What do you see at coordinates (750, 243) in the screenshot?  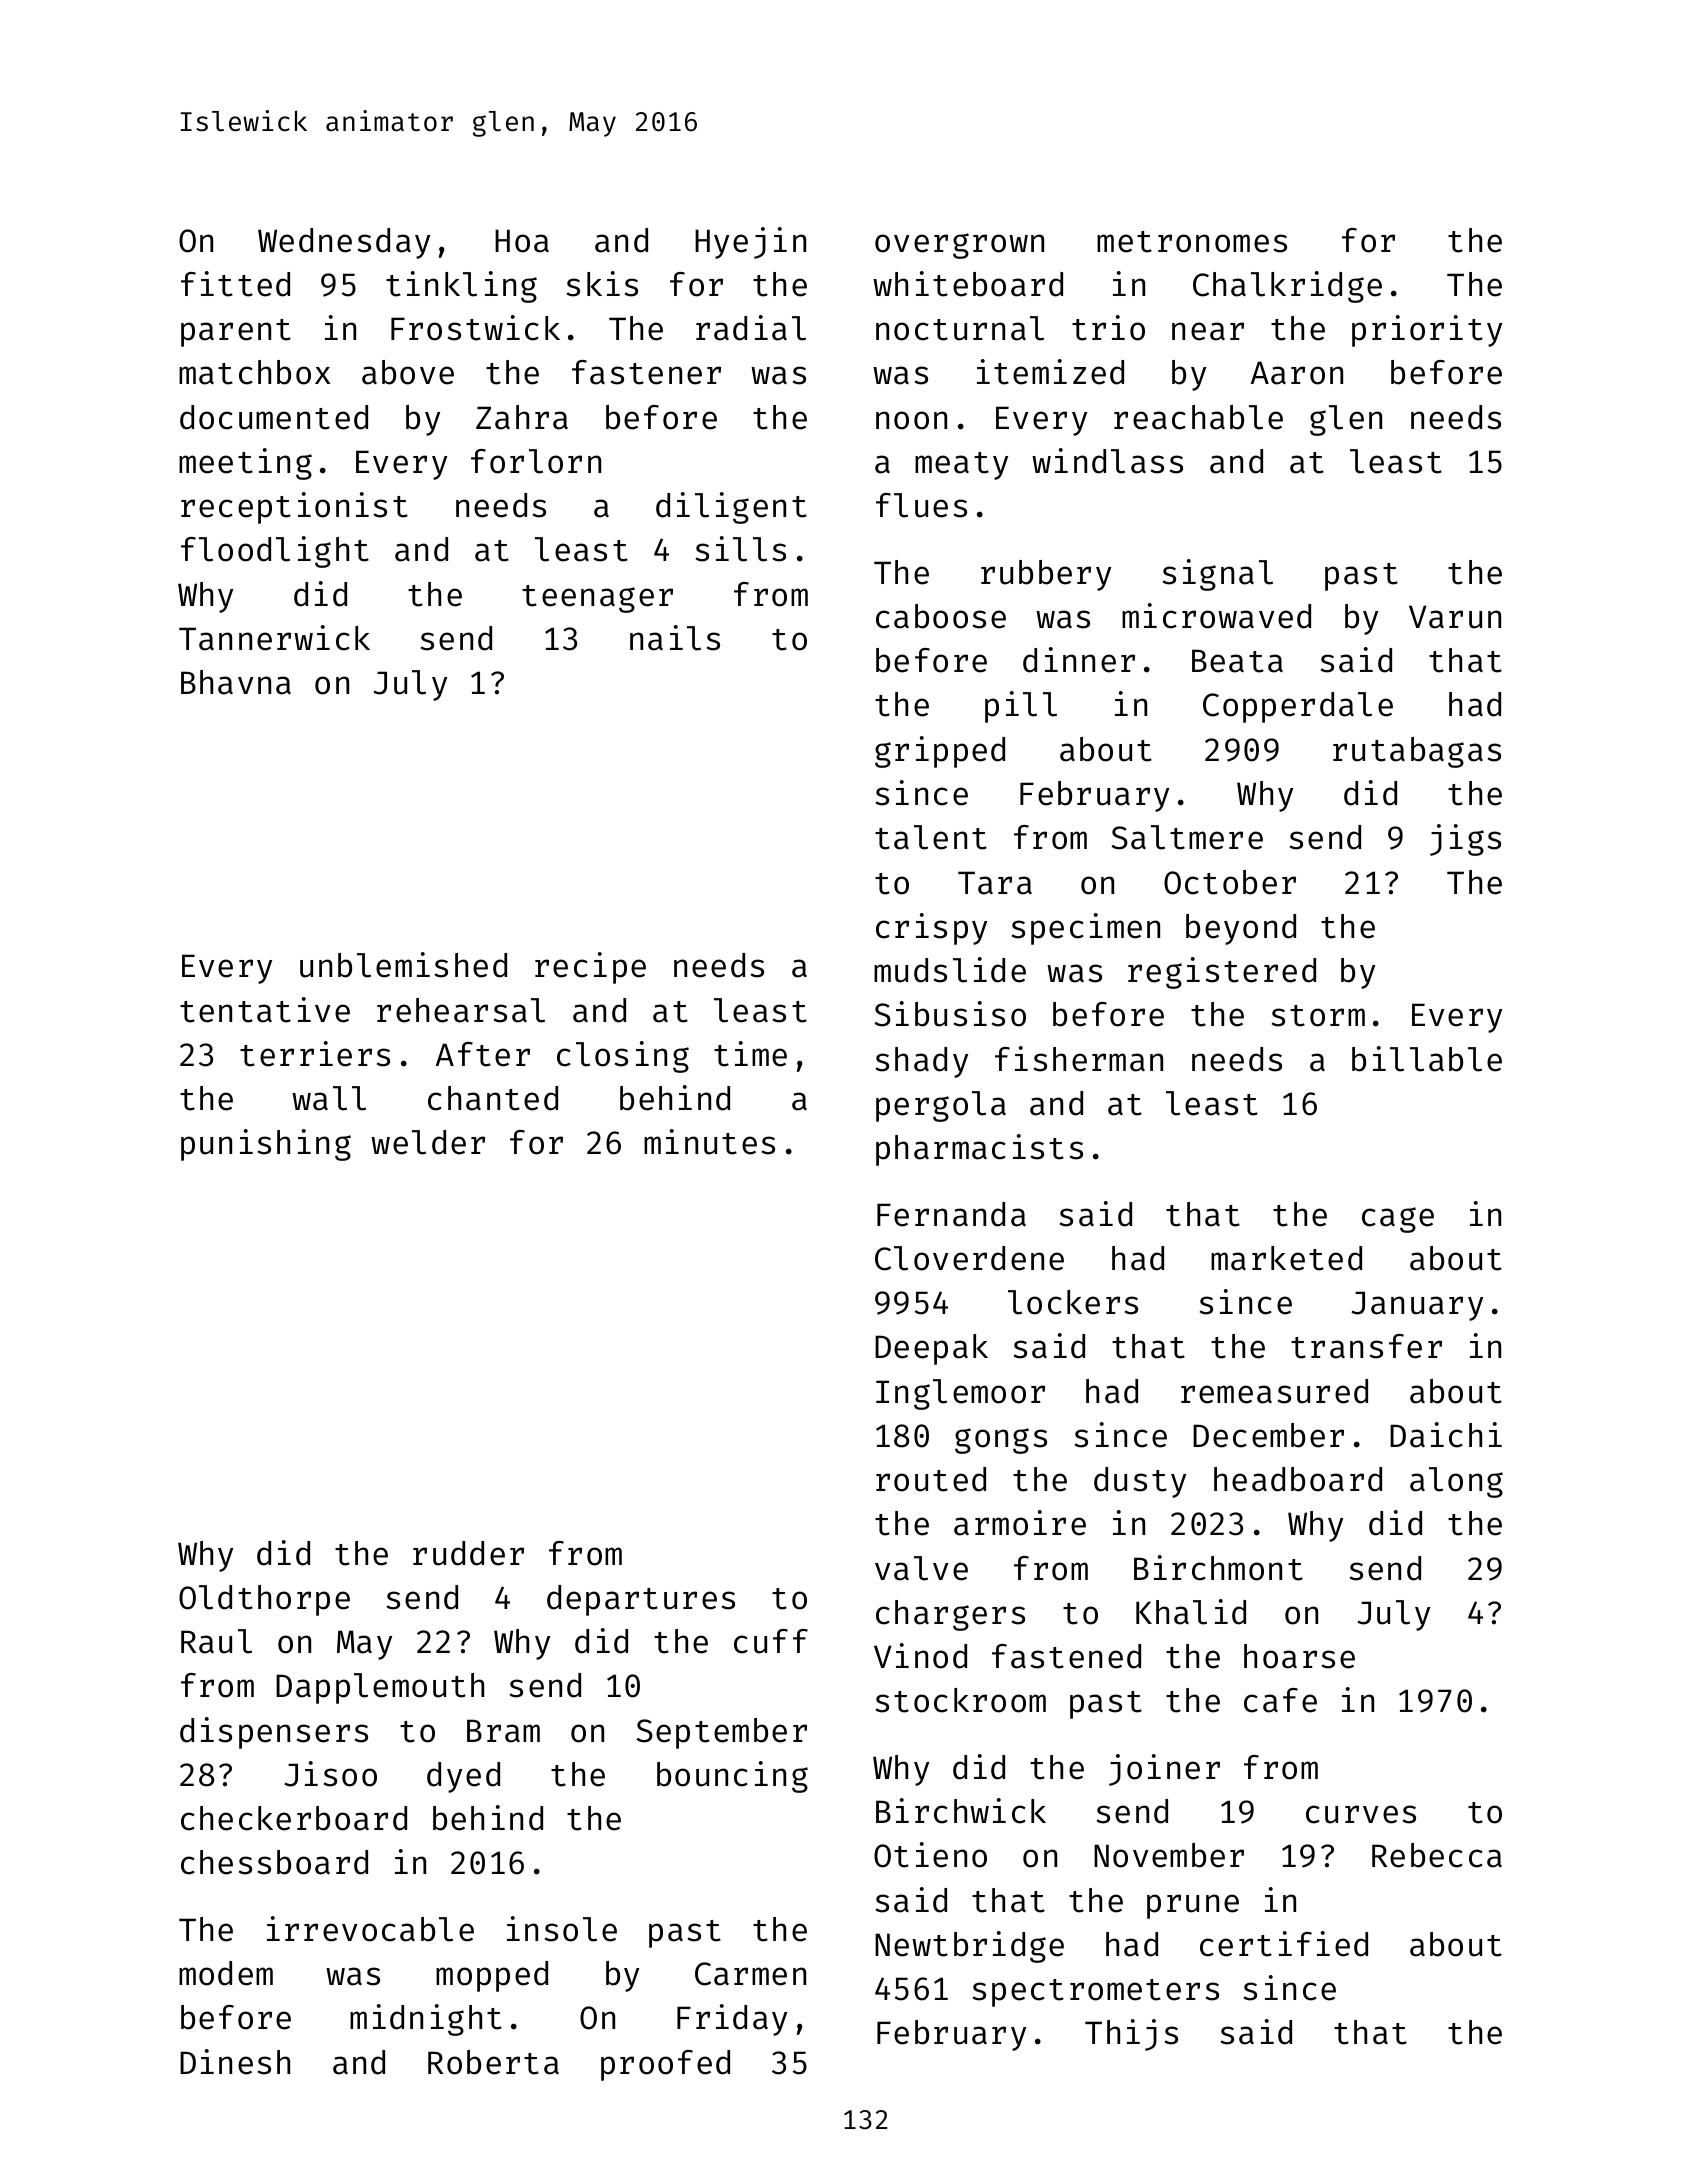 I see `Hyejin` at bounding box center [750, 243].
